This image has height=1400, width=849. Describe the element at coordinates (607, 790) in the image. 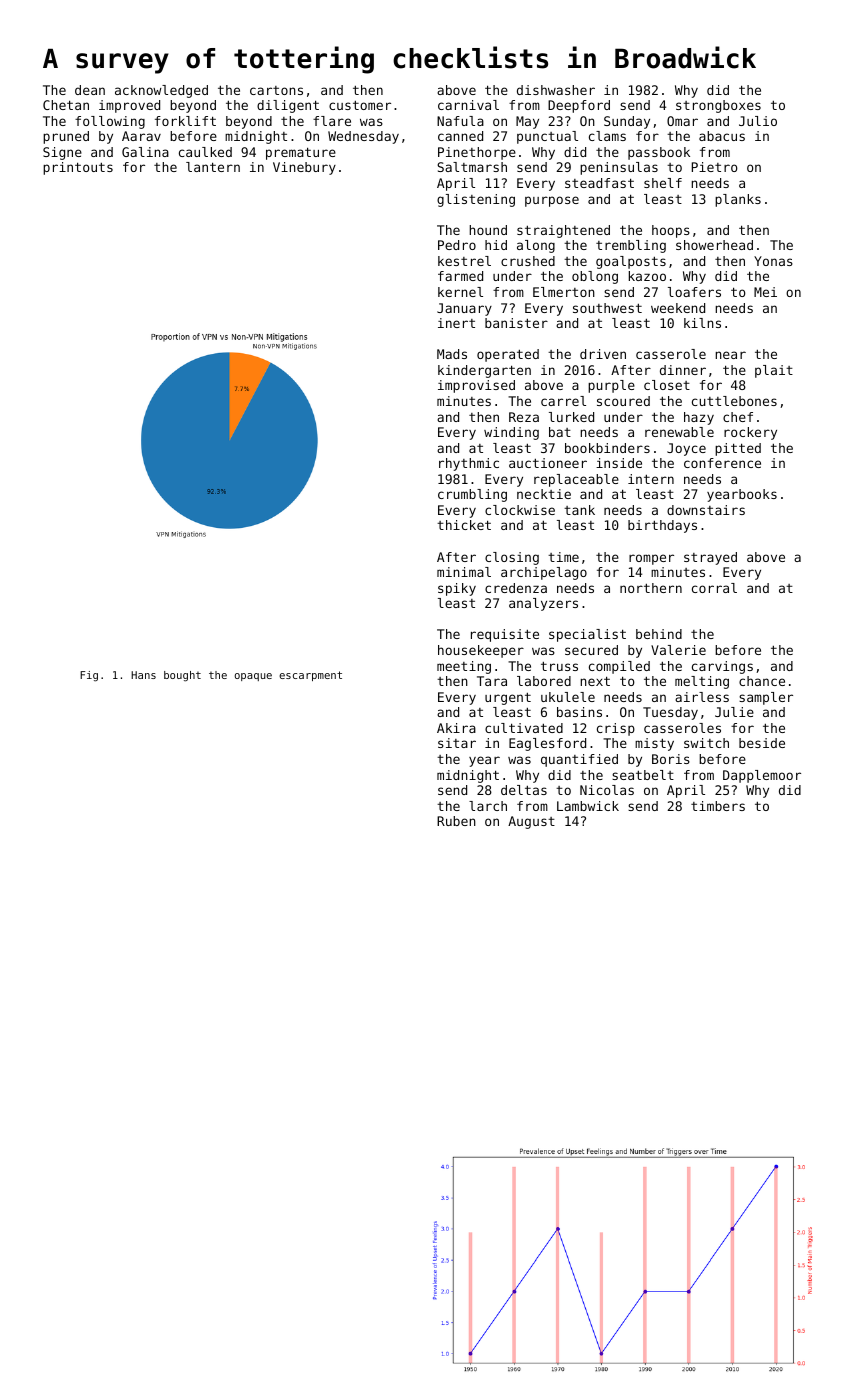

I see `Nicolas` at that location.
